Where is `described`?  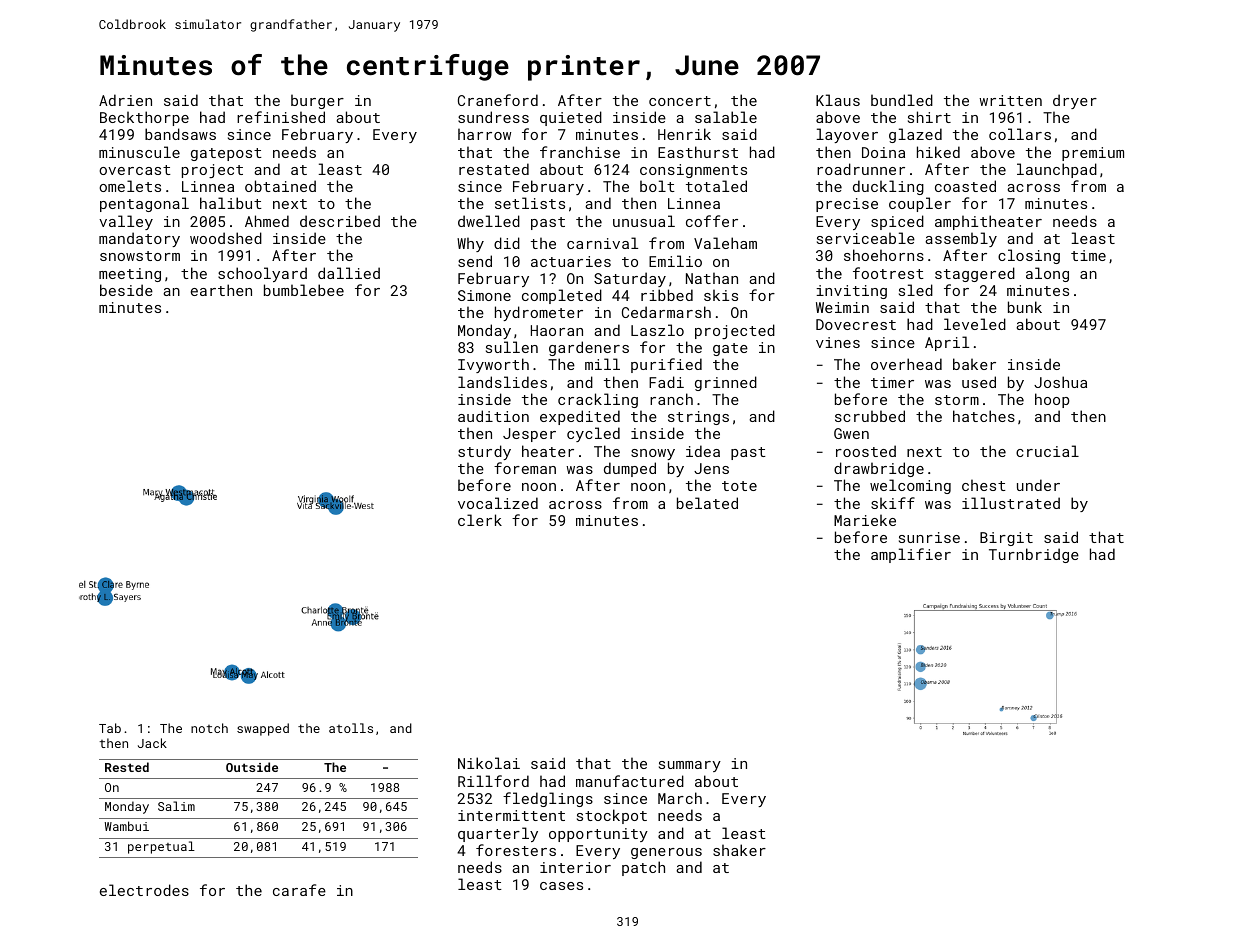
described is located at coordinates (340, 221).
